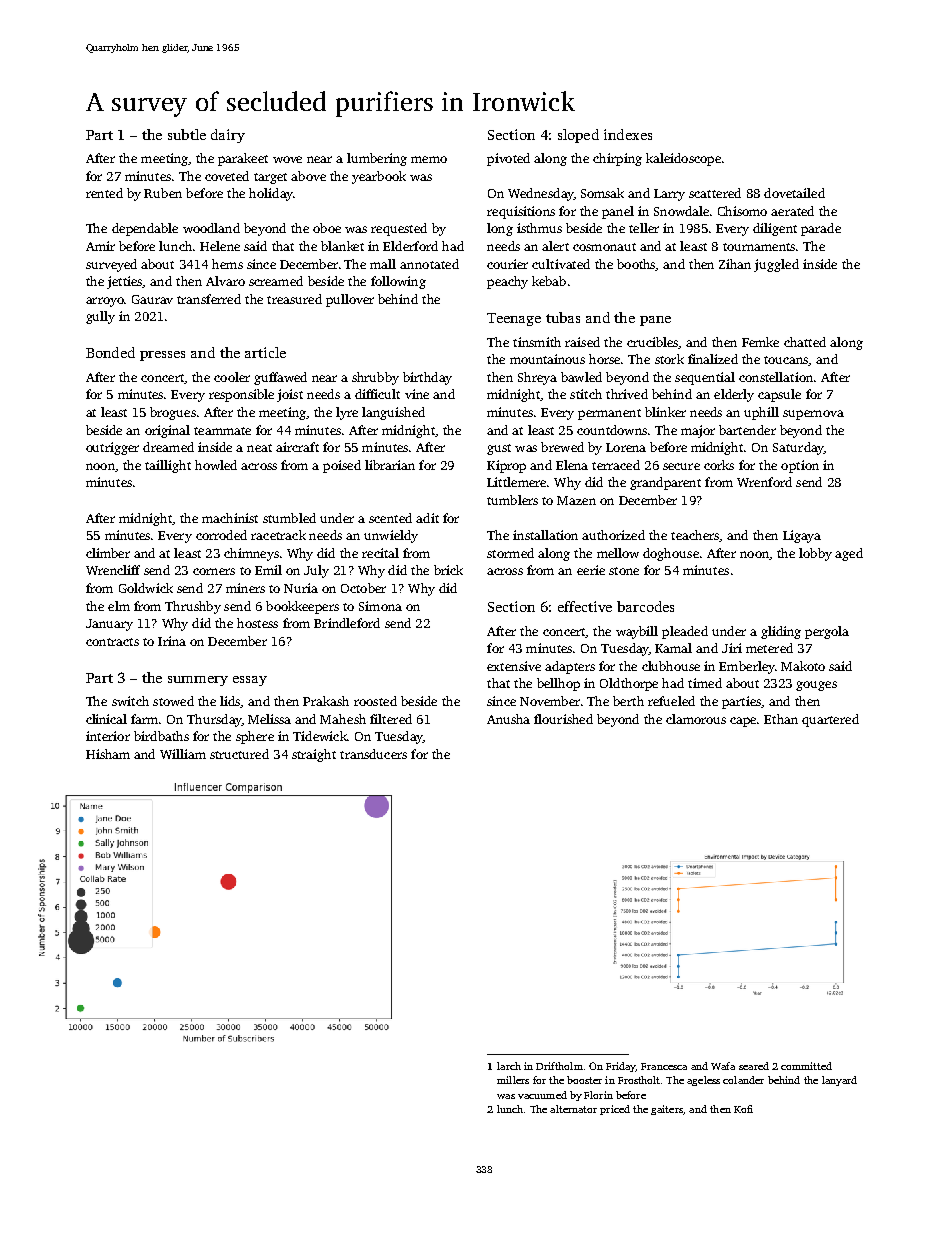  Describe the element at coordinates (108, 754) in the screenshot. I see `Hisham` at that location.
